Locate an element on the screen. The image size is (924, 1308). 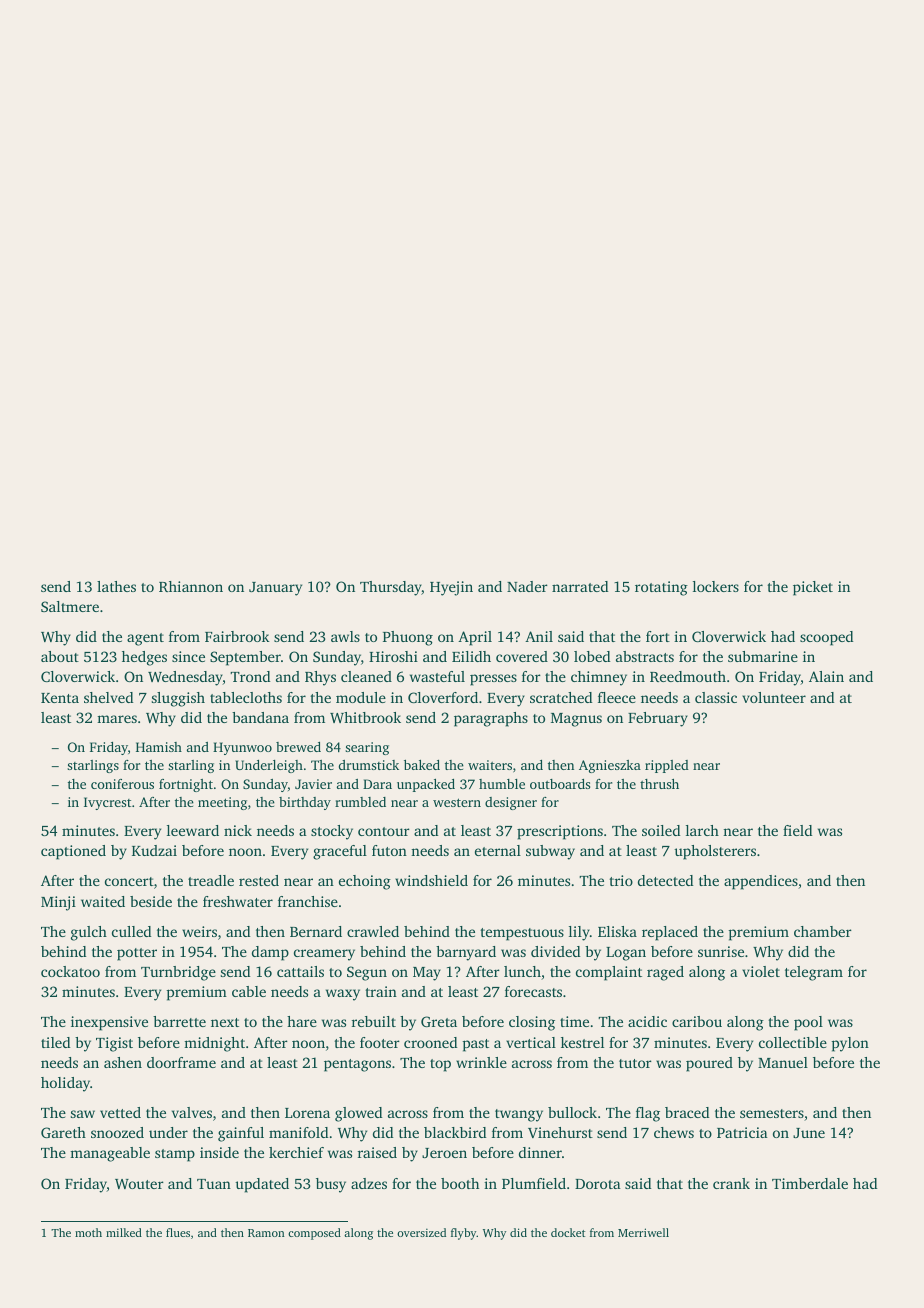
chews is located at coordinates (674, 1132).
